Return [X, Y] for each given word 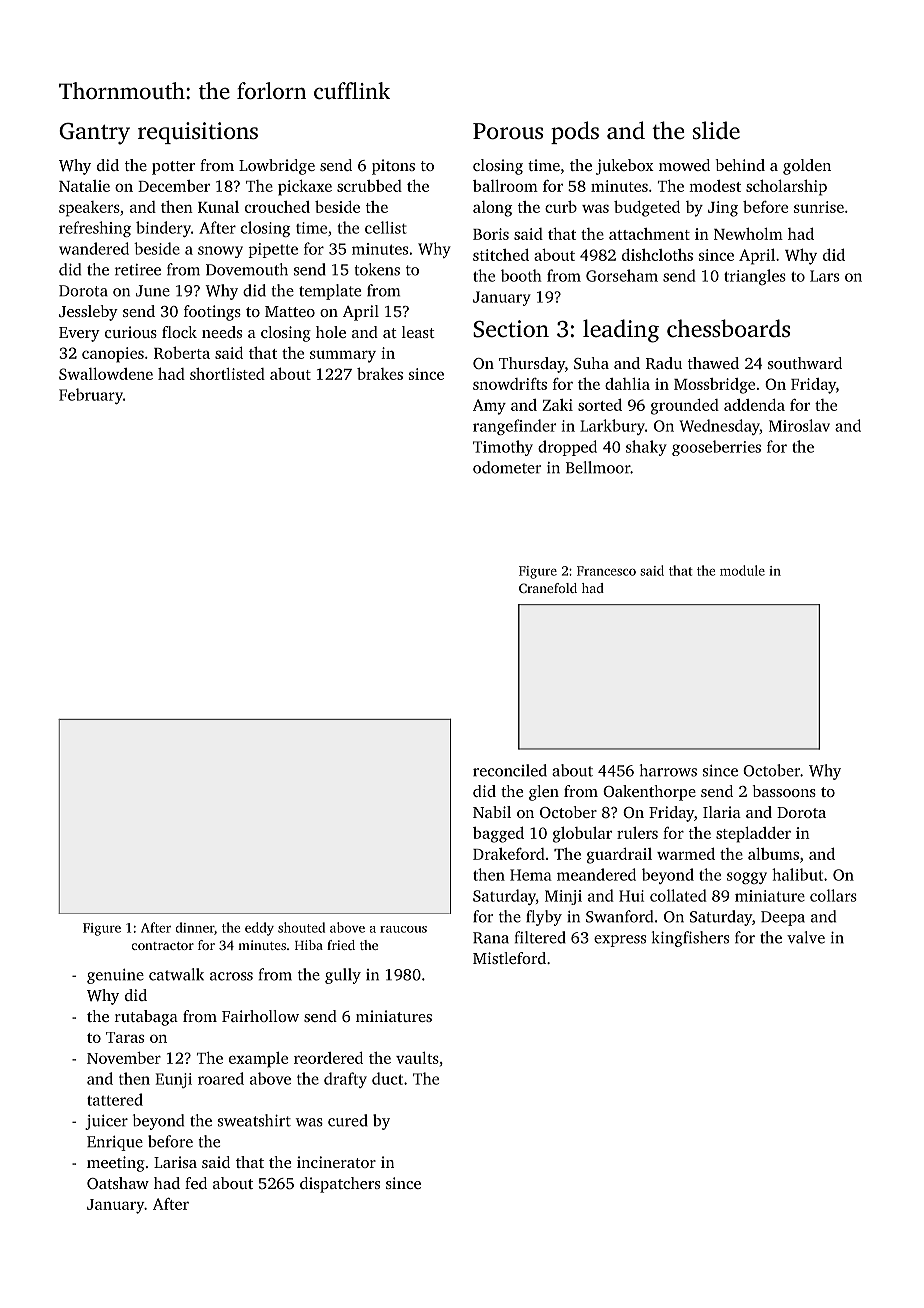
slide [716, 130]
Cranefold [548, 588]
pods [575, 132]
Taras [125, 1037]
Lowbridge [277, 167]
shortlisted [227, 374]
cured [348, 1120]
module [742, 570]
